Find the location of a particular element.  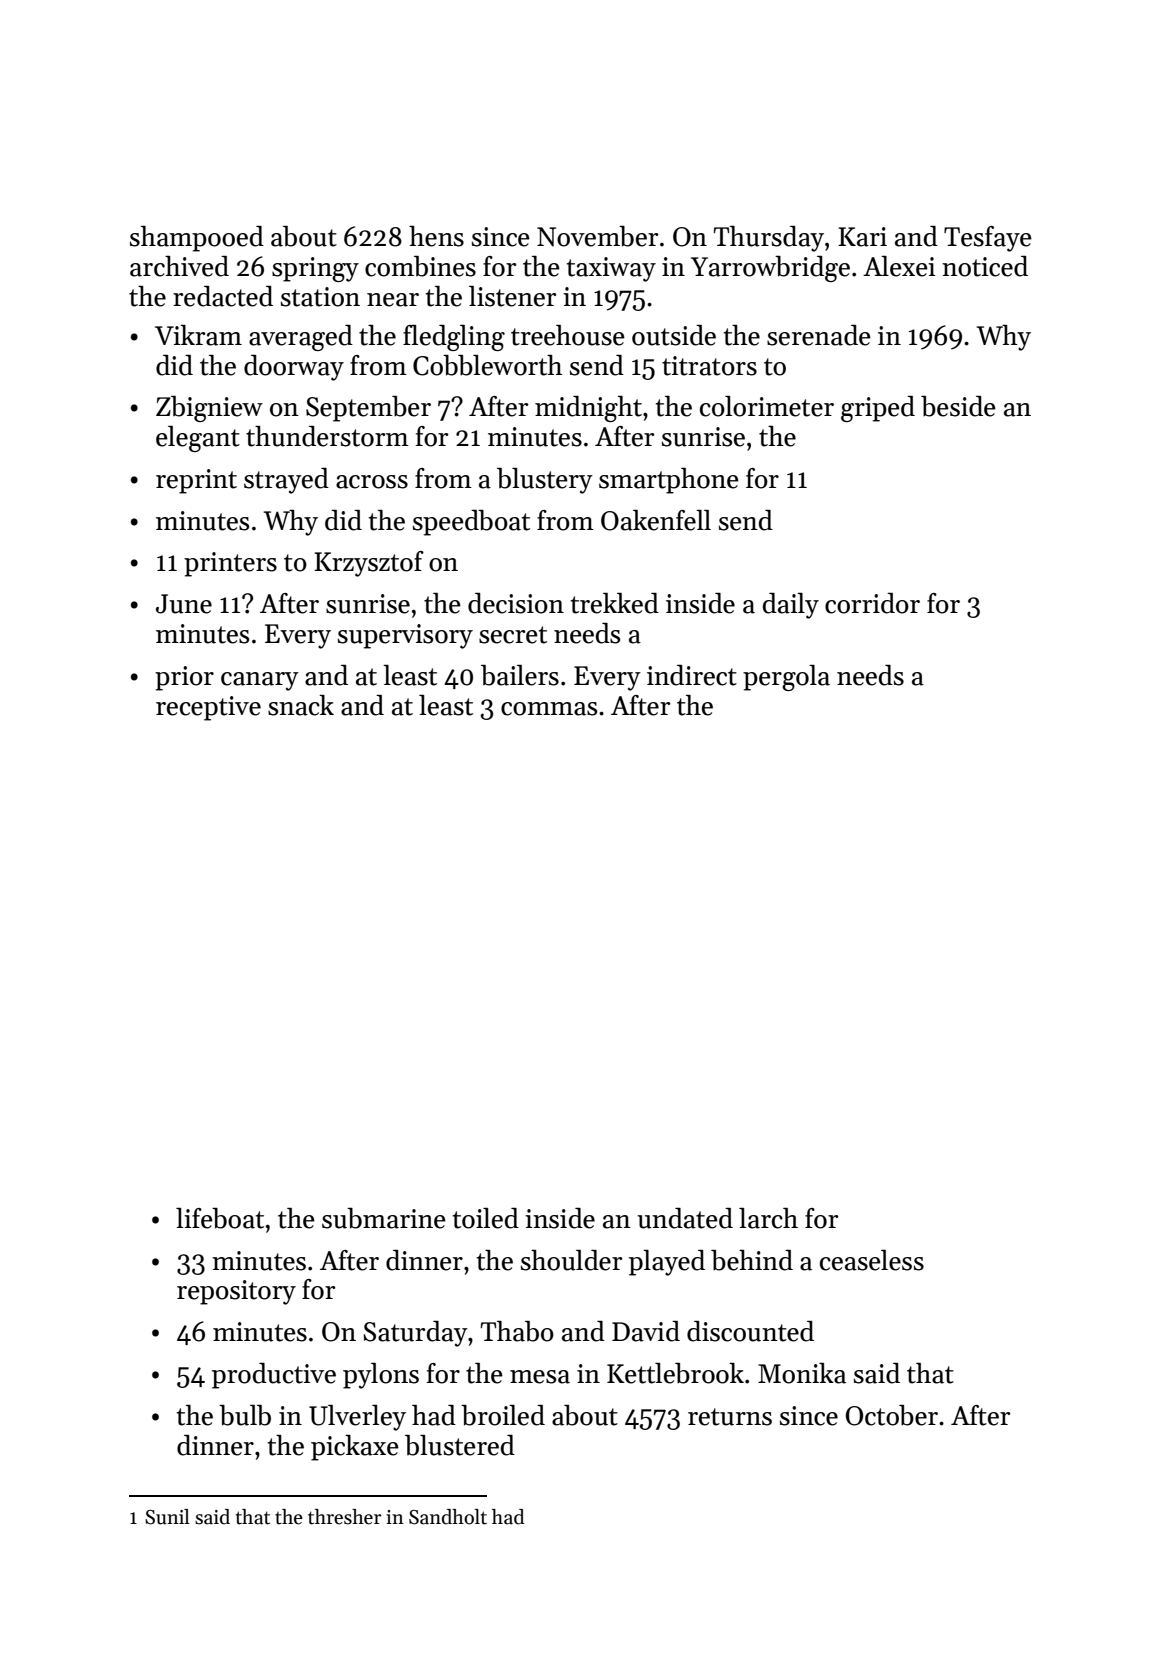

David is located at coordinates (646, 1331).
